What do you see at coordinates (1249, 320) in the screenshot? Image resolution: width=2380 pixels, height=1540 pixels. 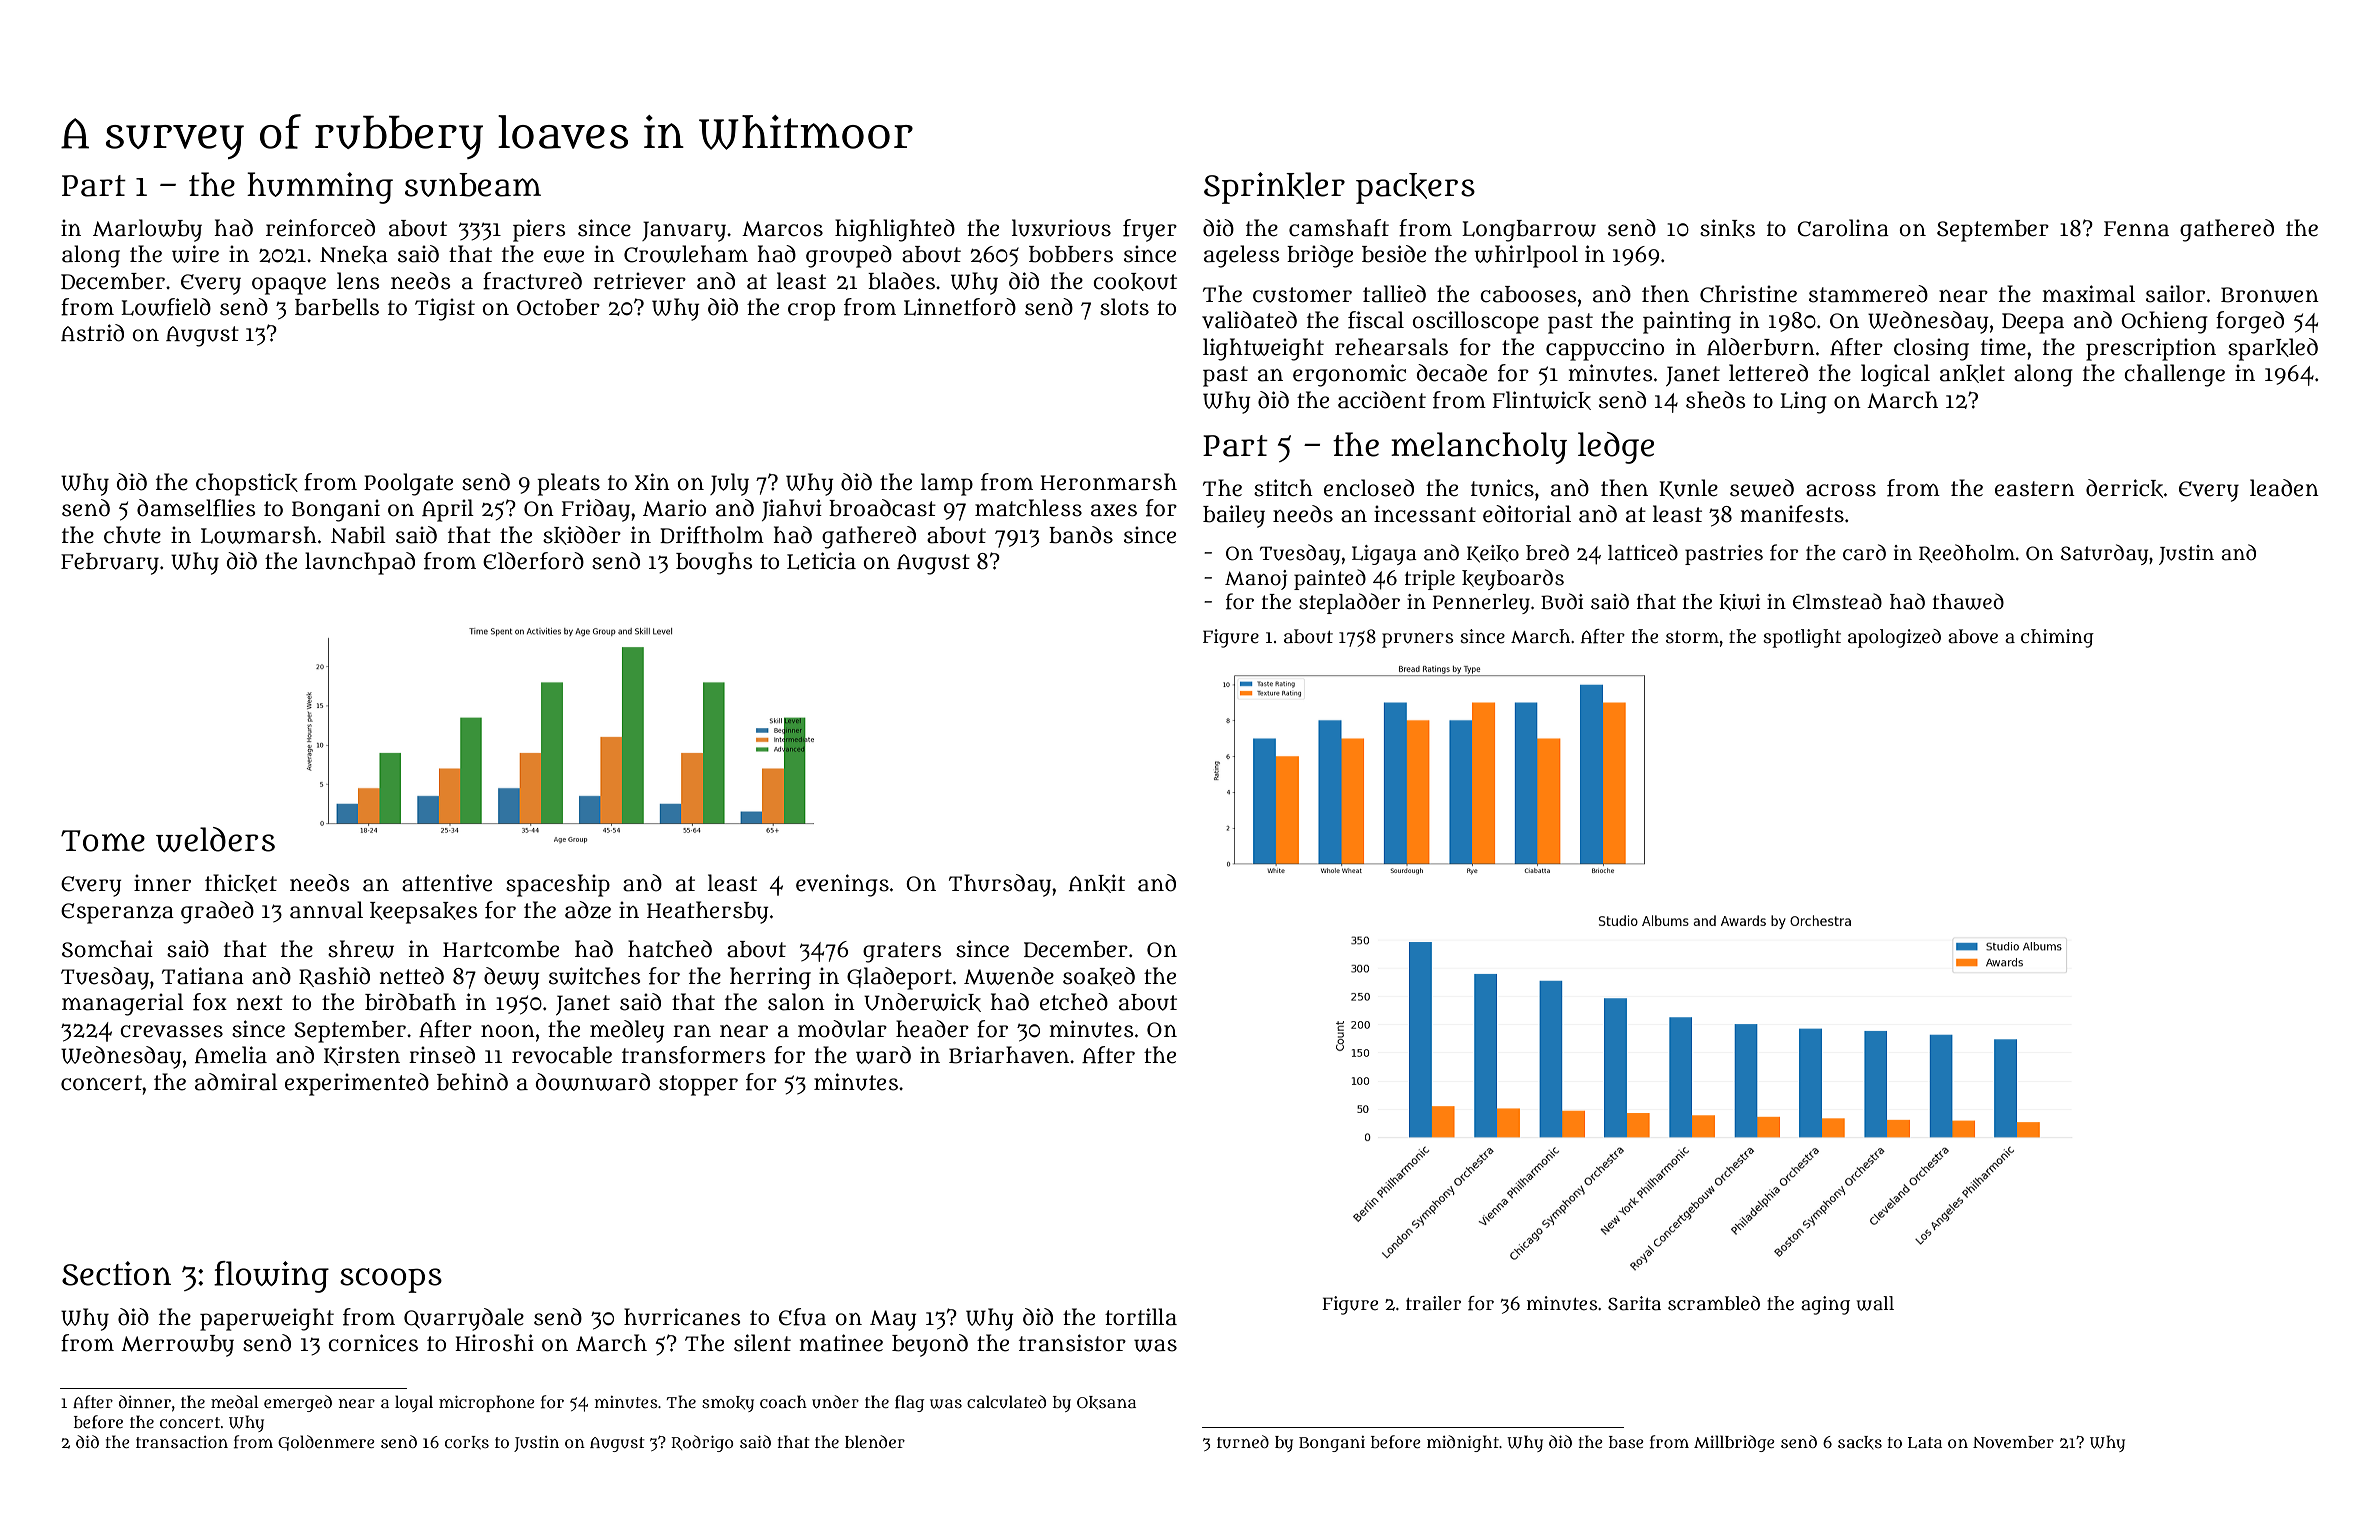 I see `validated` at bounding box center [1249, 320].
